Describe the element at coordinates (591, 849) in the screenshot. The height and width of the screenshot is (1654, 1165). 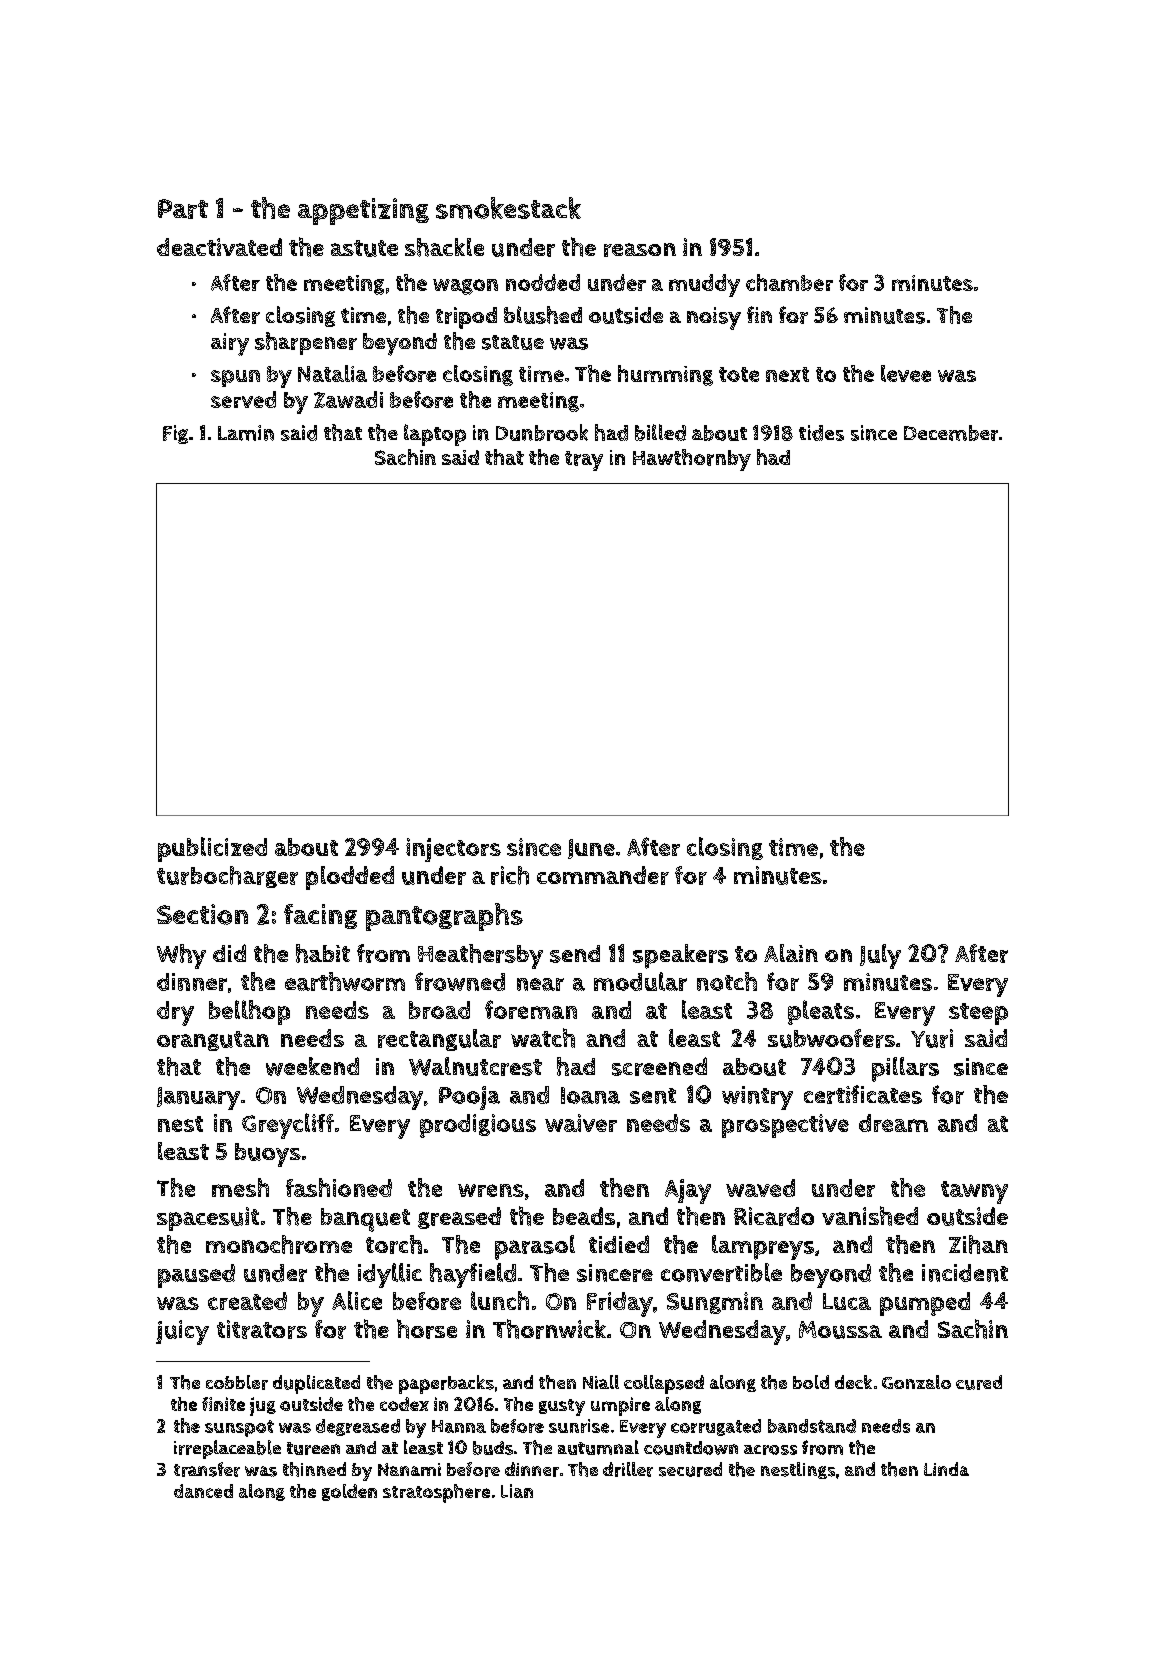
I see `June` at that location.
